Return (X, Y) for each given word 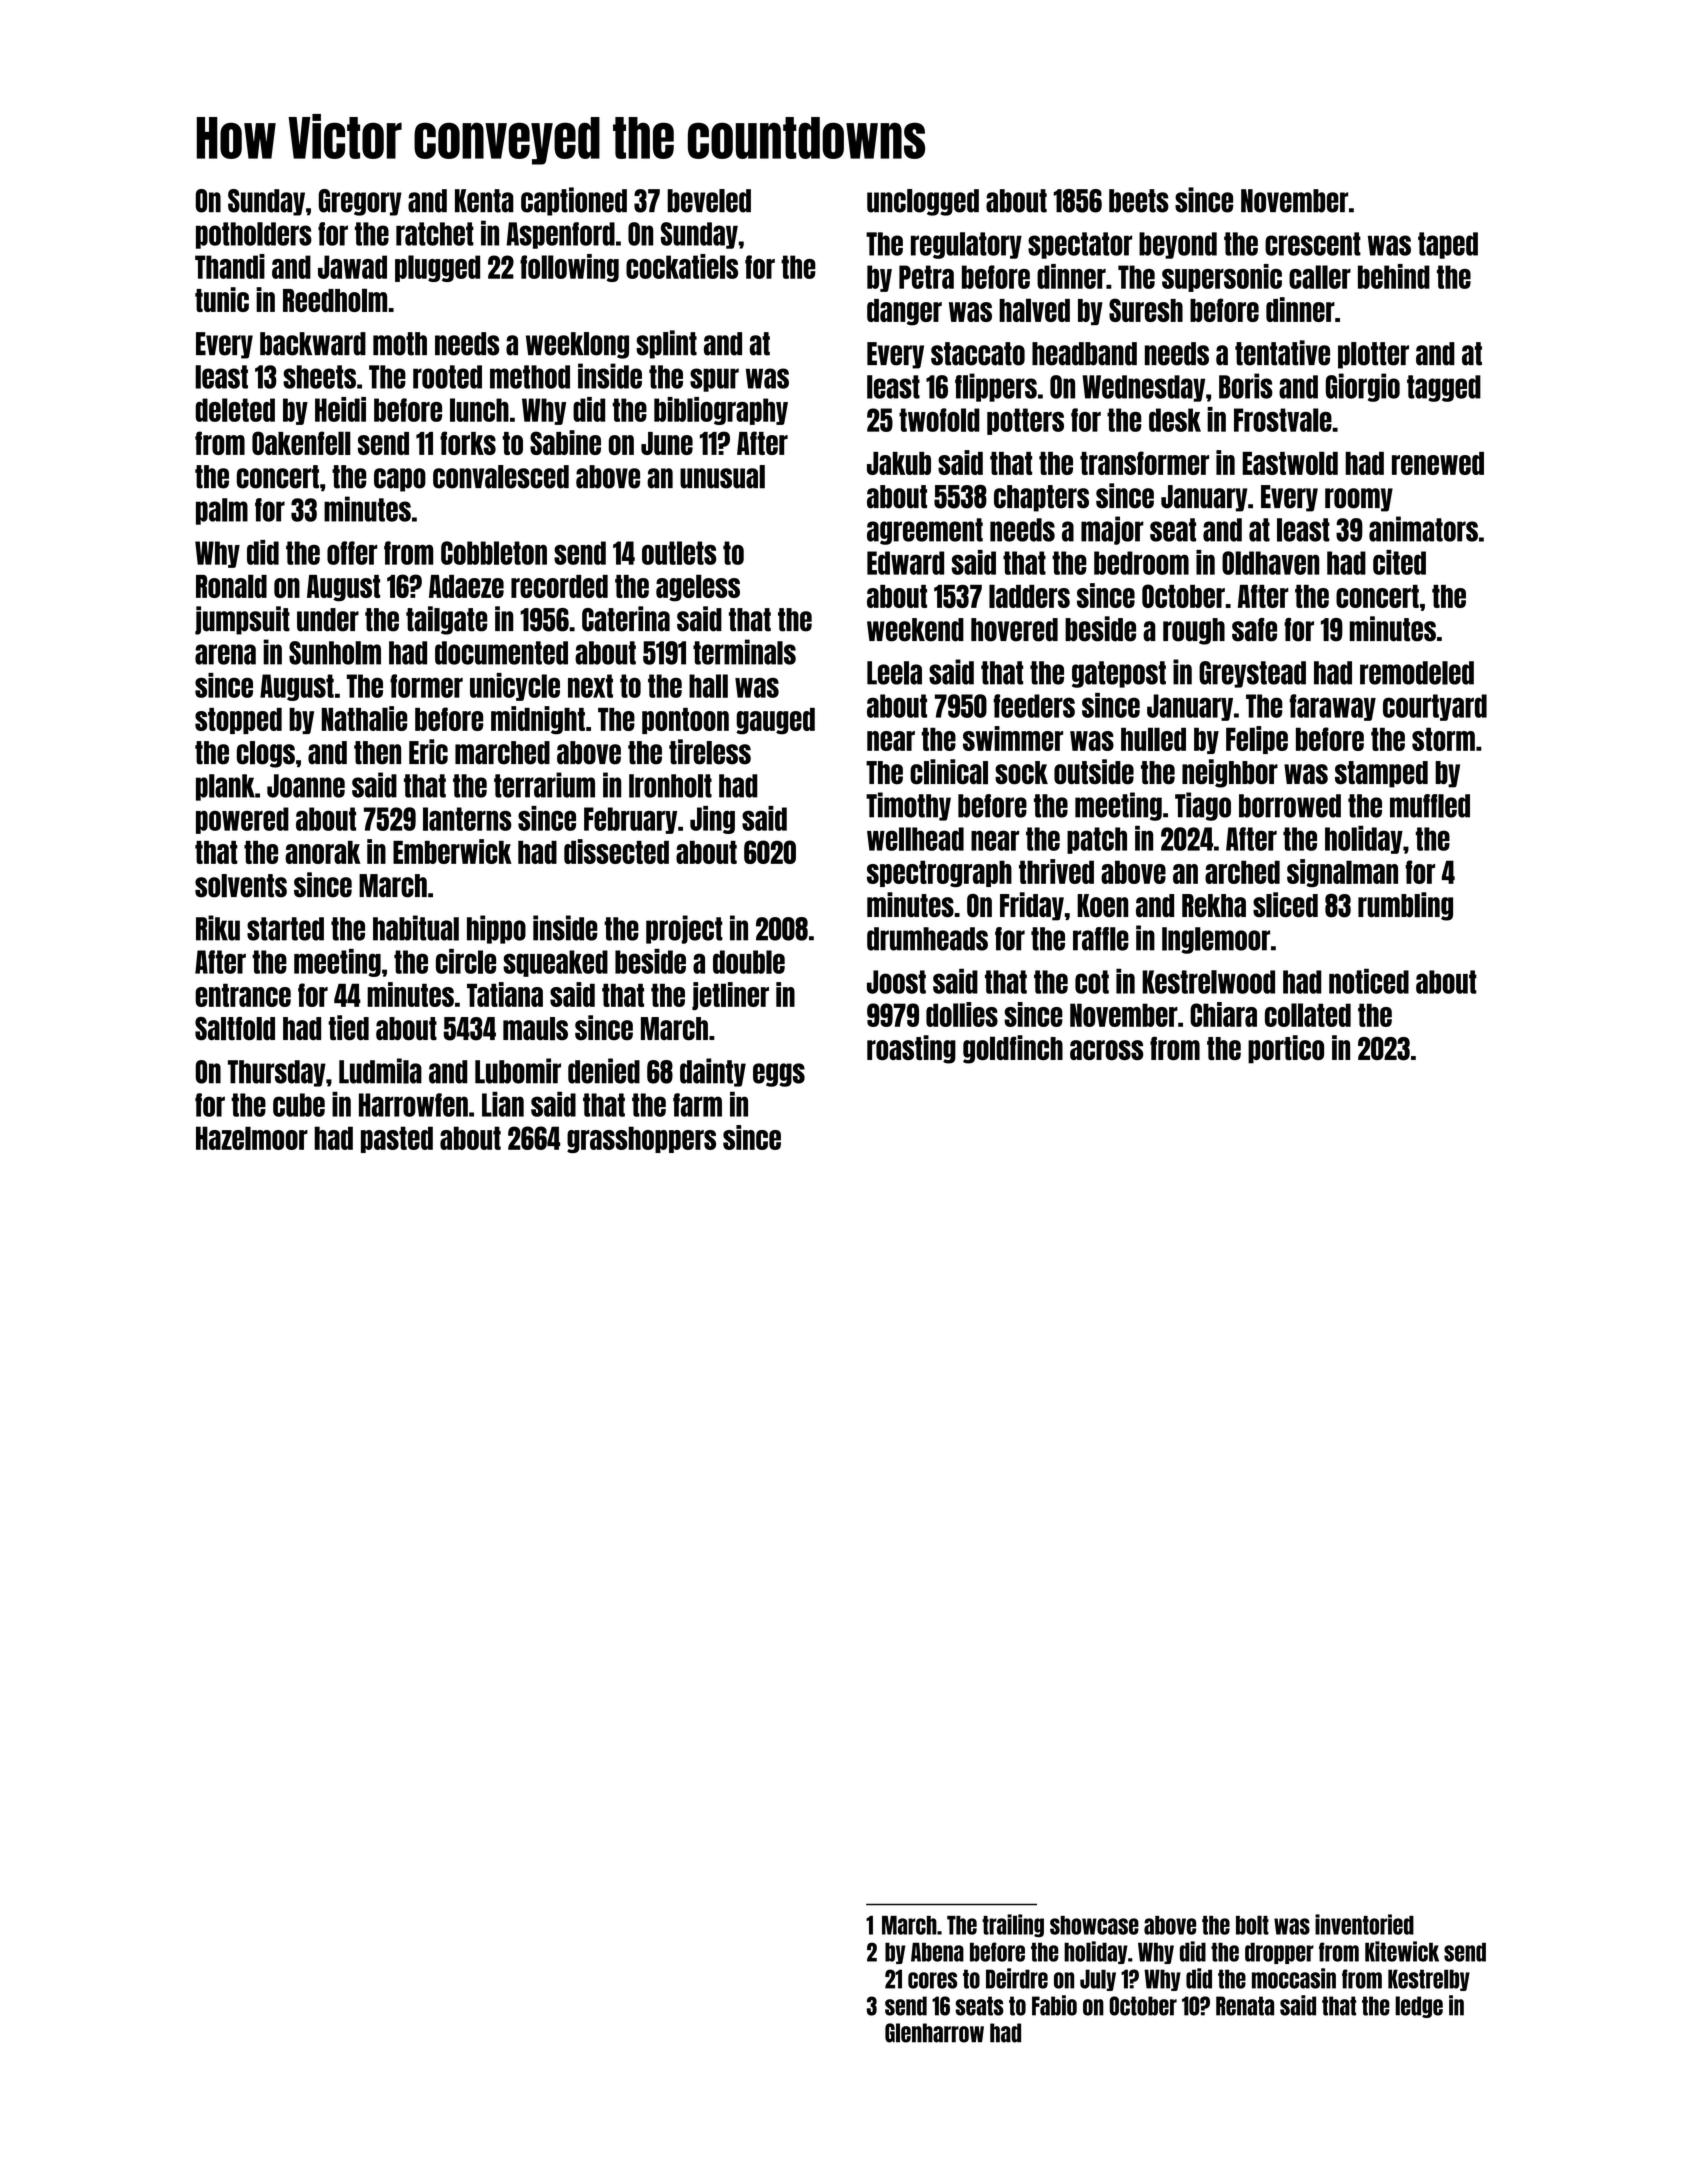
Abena (937, 1952)
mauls (535, 1029)
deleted (235, 410)
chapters (1041, 498)
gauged (775, 721)
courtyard (1435, 707)
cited (1399, 562)
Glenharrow (934, 2033)
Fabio (1054, 2005)
